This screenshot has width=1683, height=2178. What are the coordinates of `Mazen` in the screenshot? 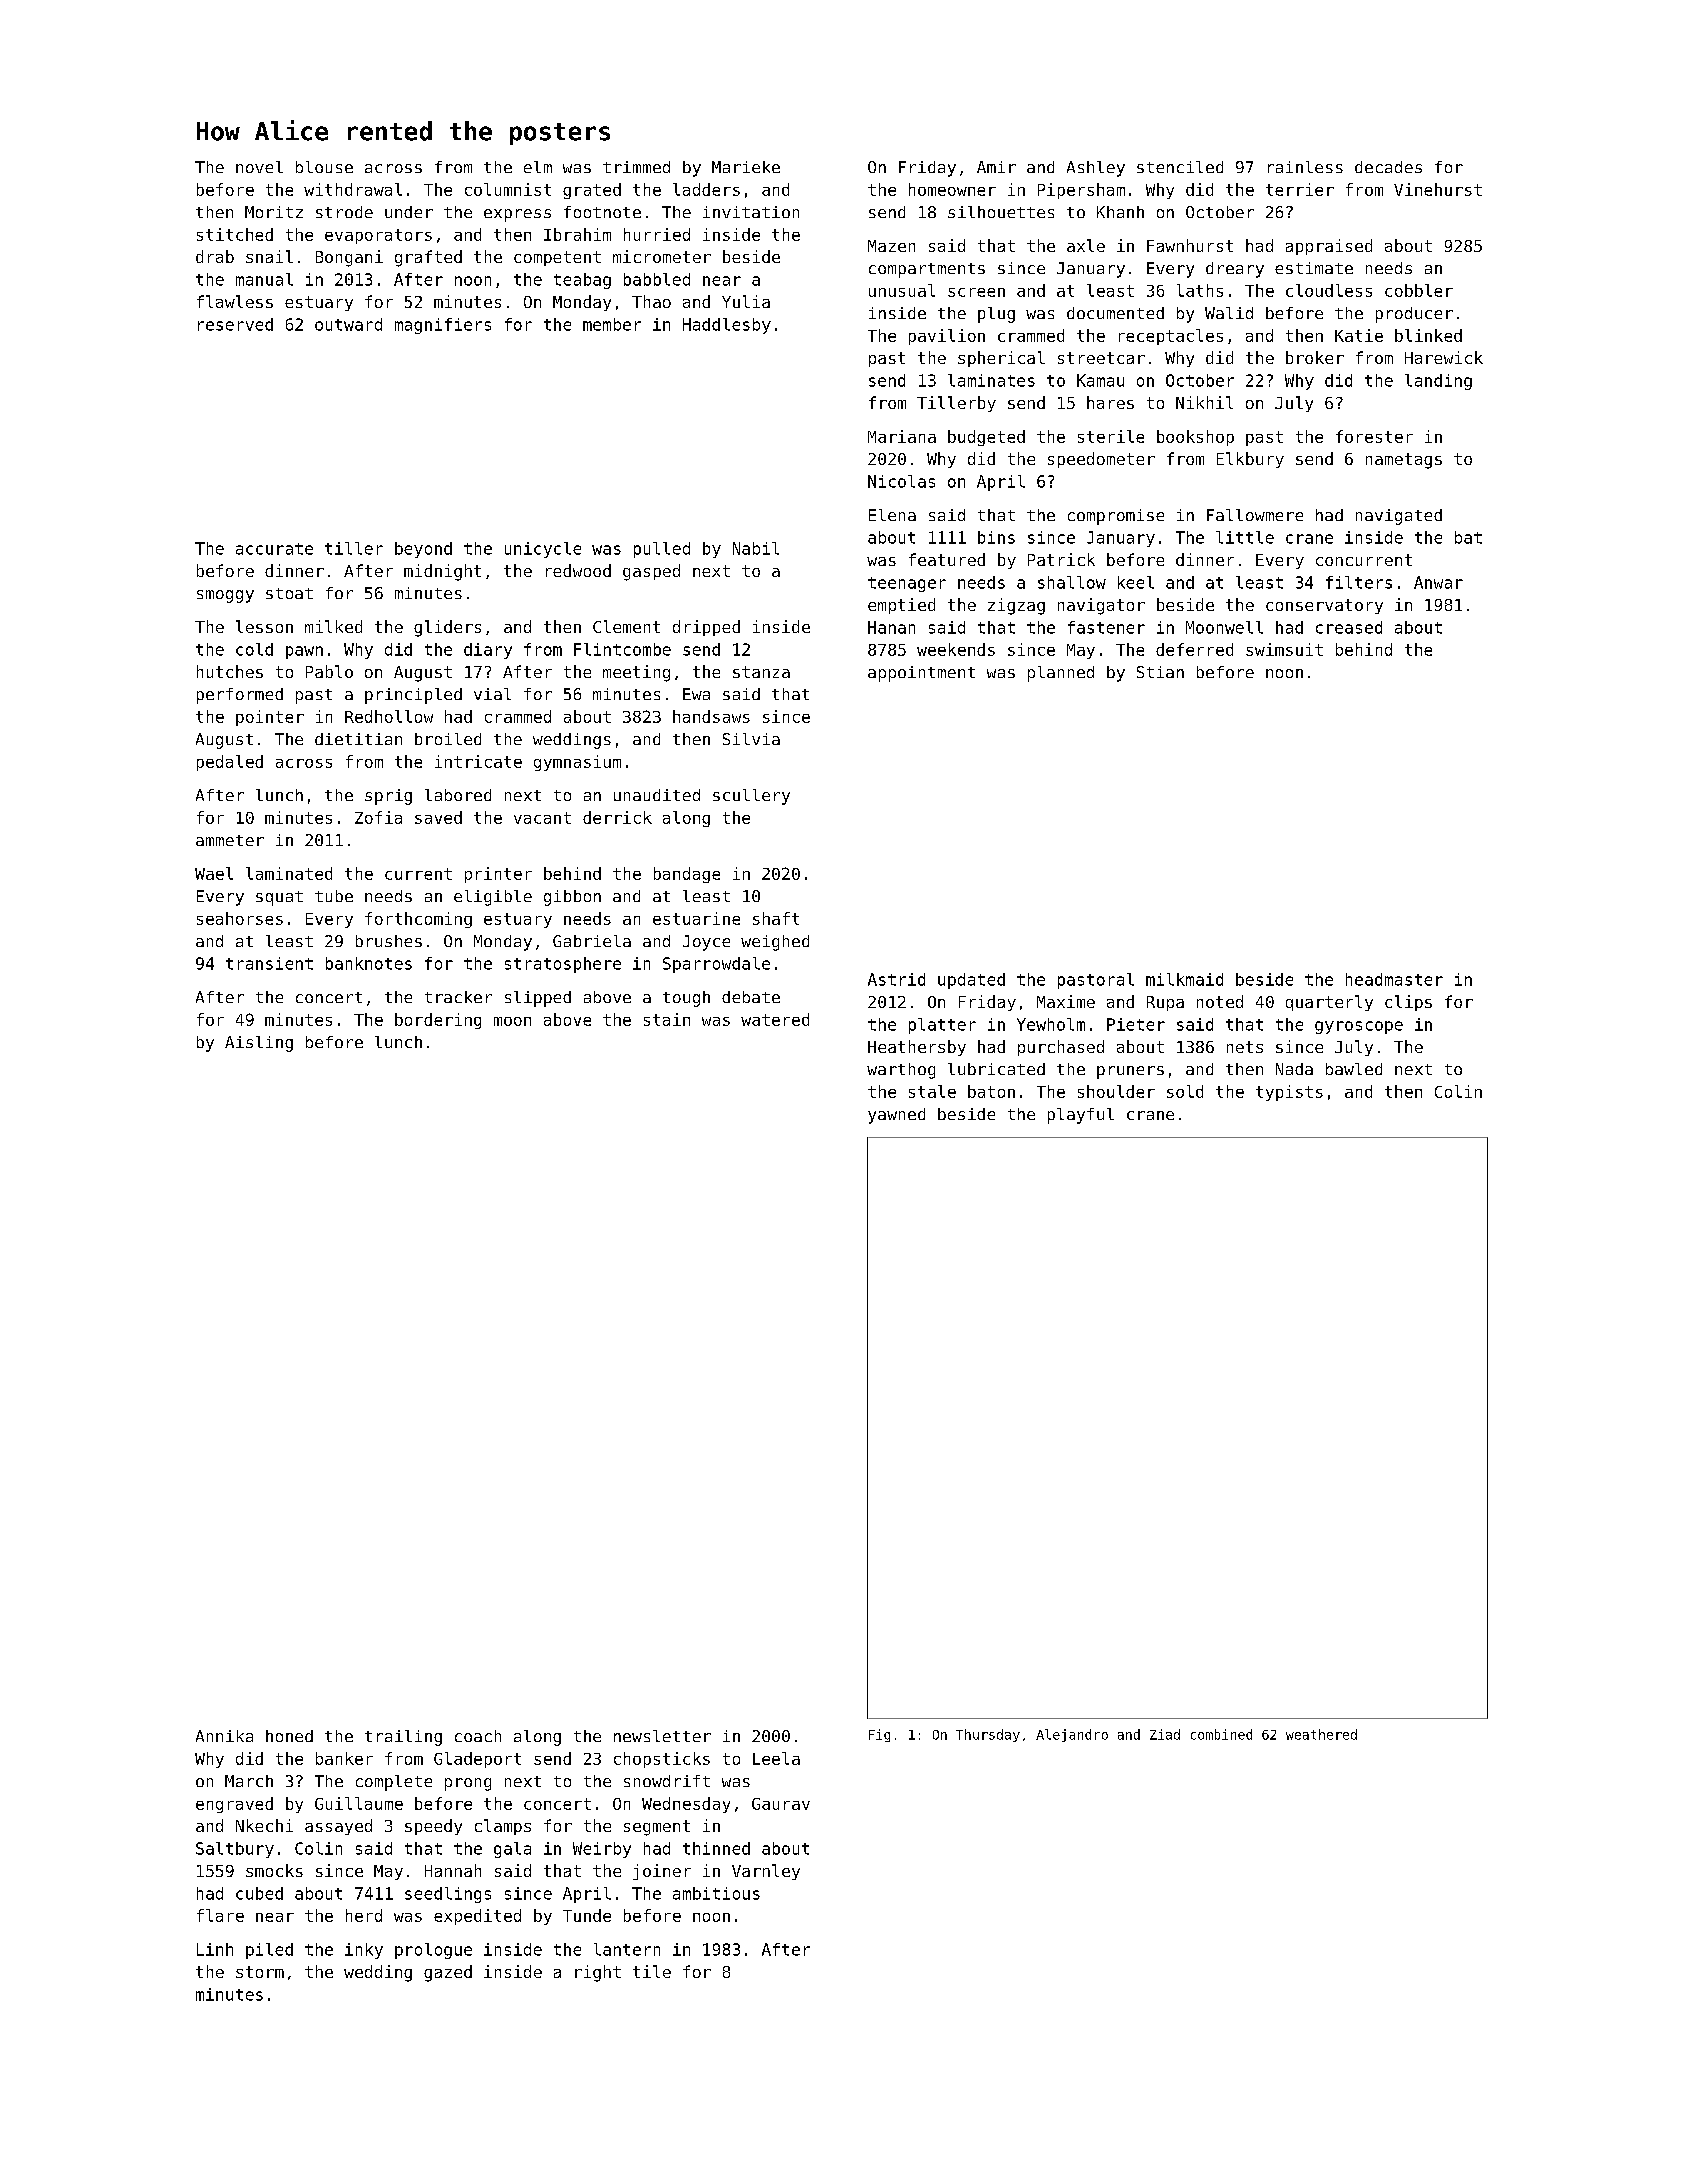 It's located at (891, 246).
